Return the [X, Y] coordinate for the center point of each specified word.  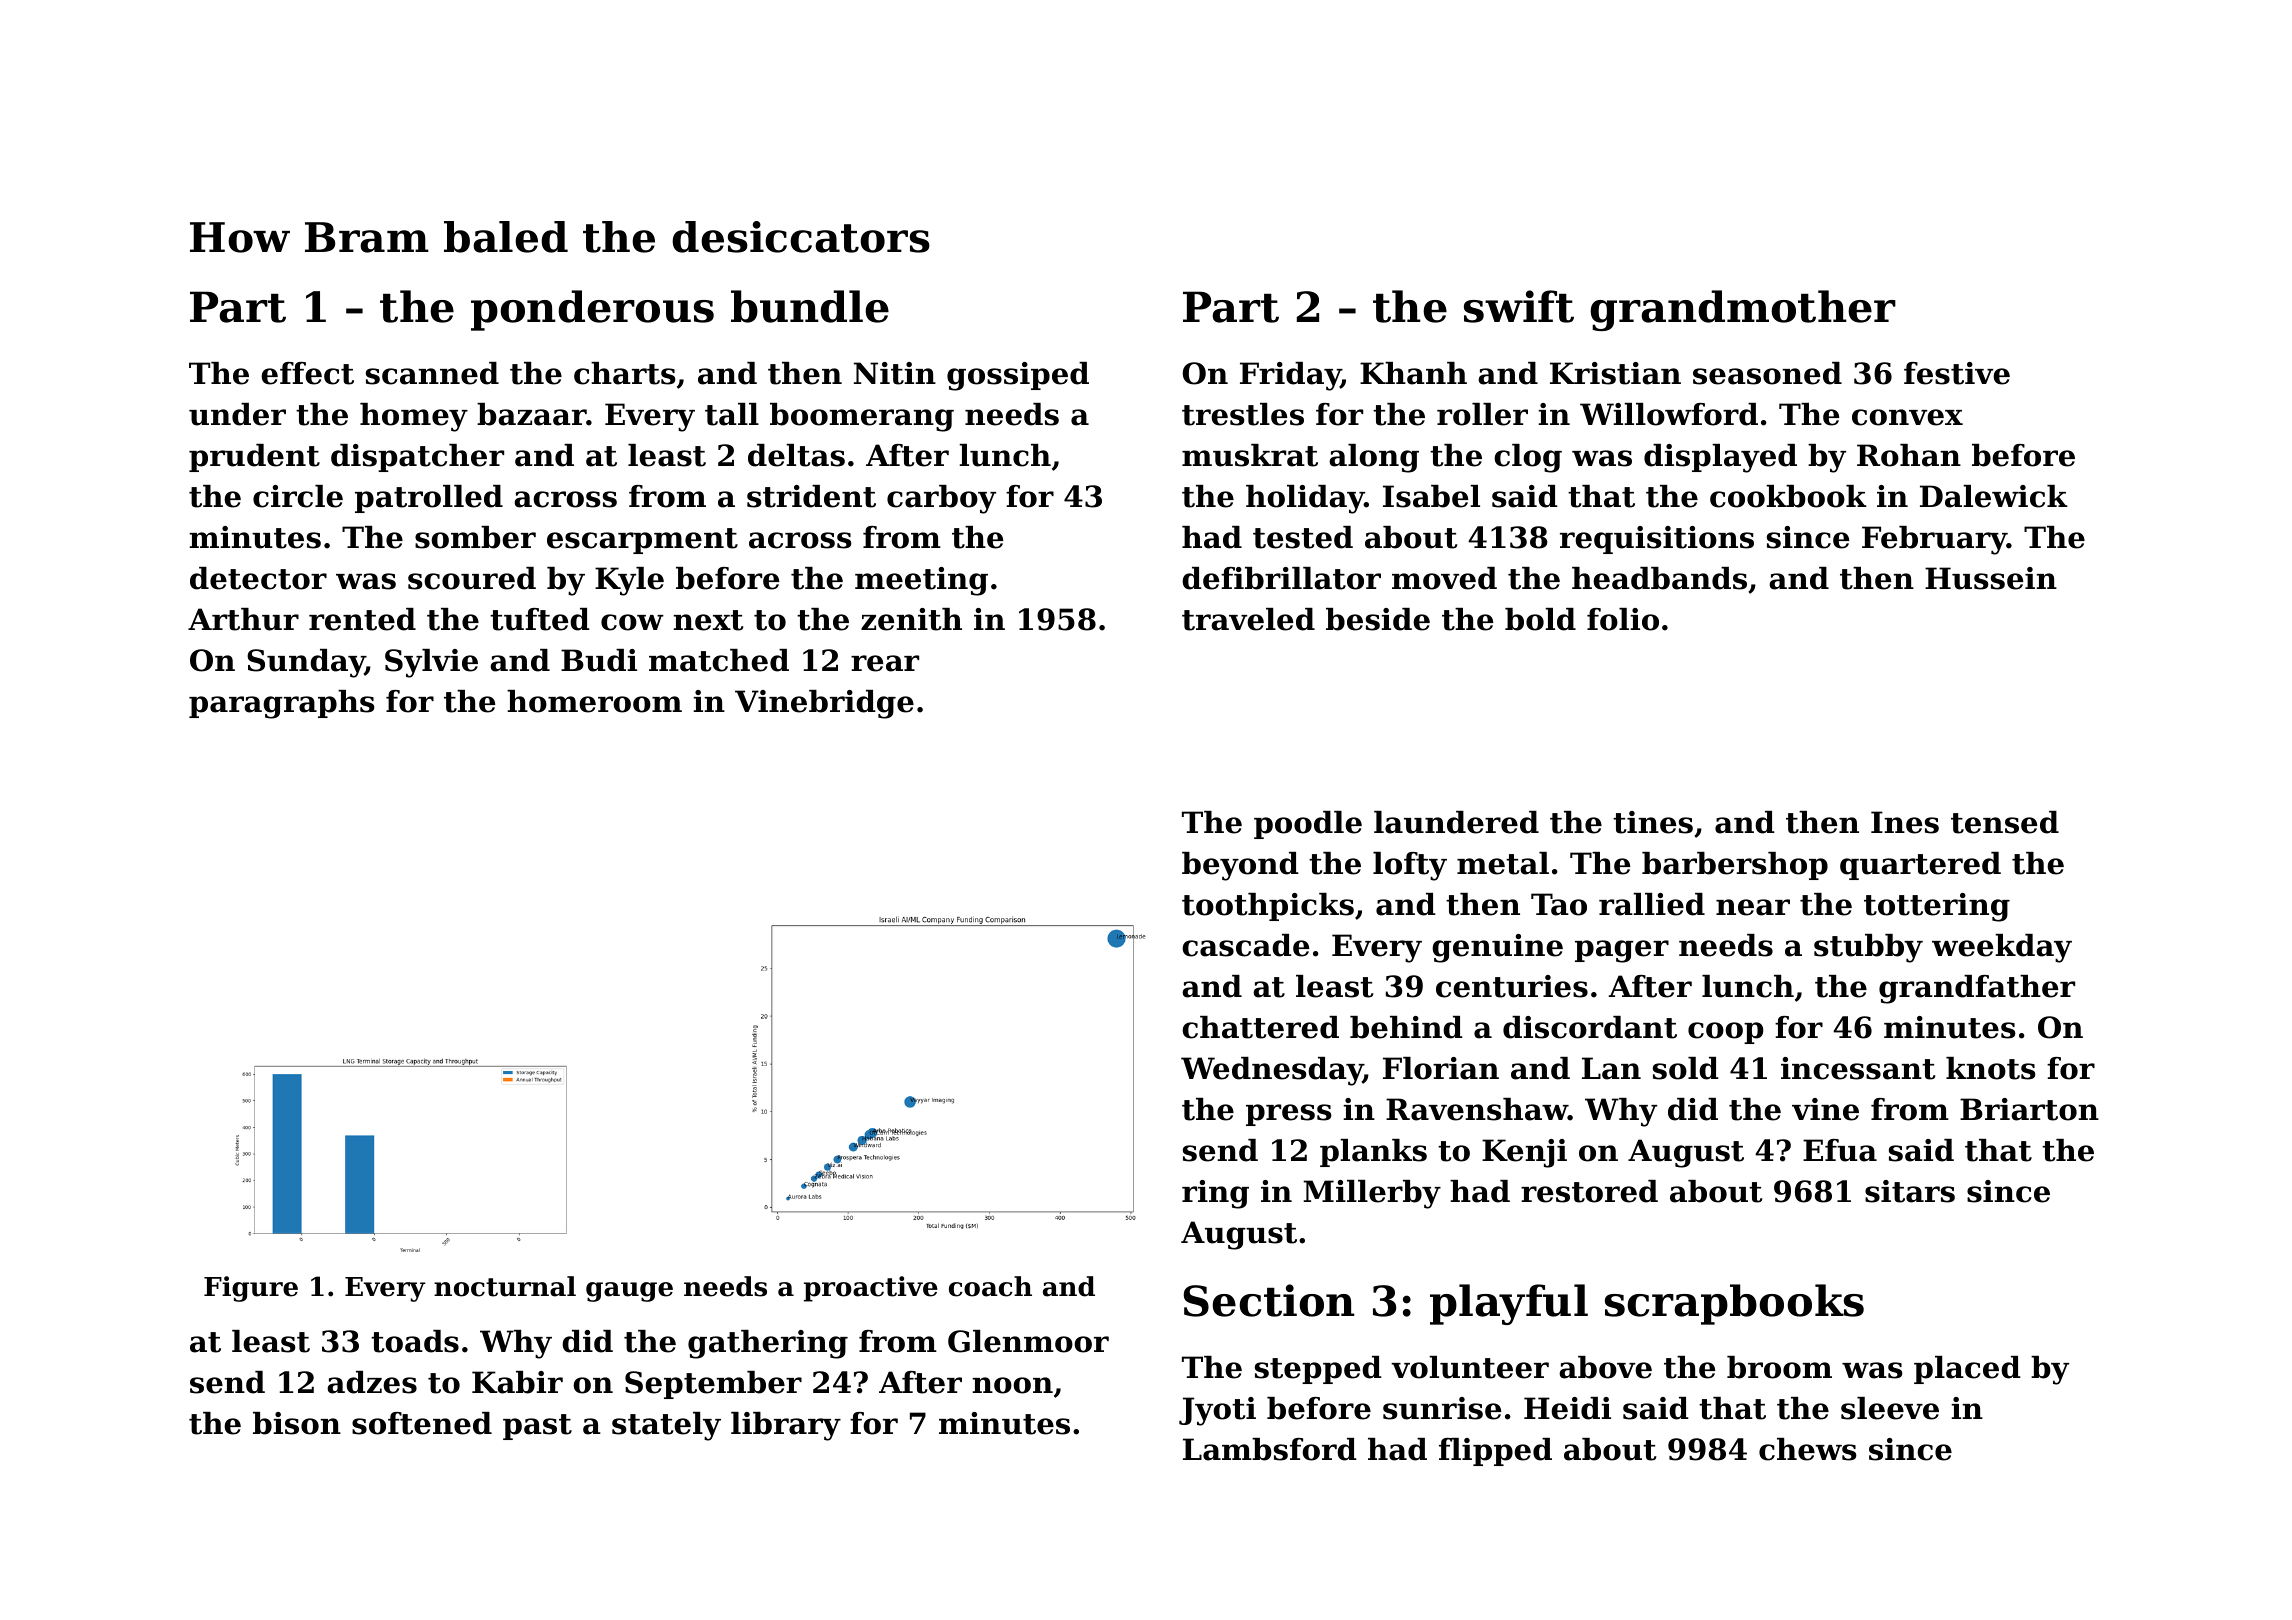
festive [1957, 373]
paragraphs [282, 704]
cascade [1245, 945]
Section [1269, 1300]
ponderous [592, 310]
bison [297, 1423]
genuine [1497, 948]
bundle [810, 306]
